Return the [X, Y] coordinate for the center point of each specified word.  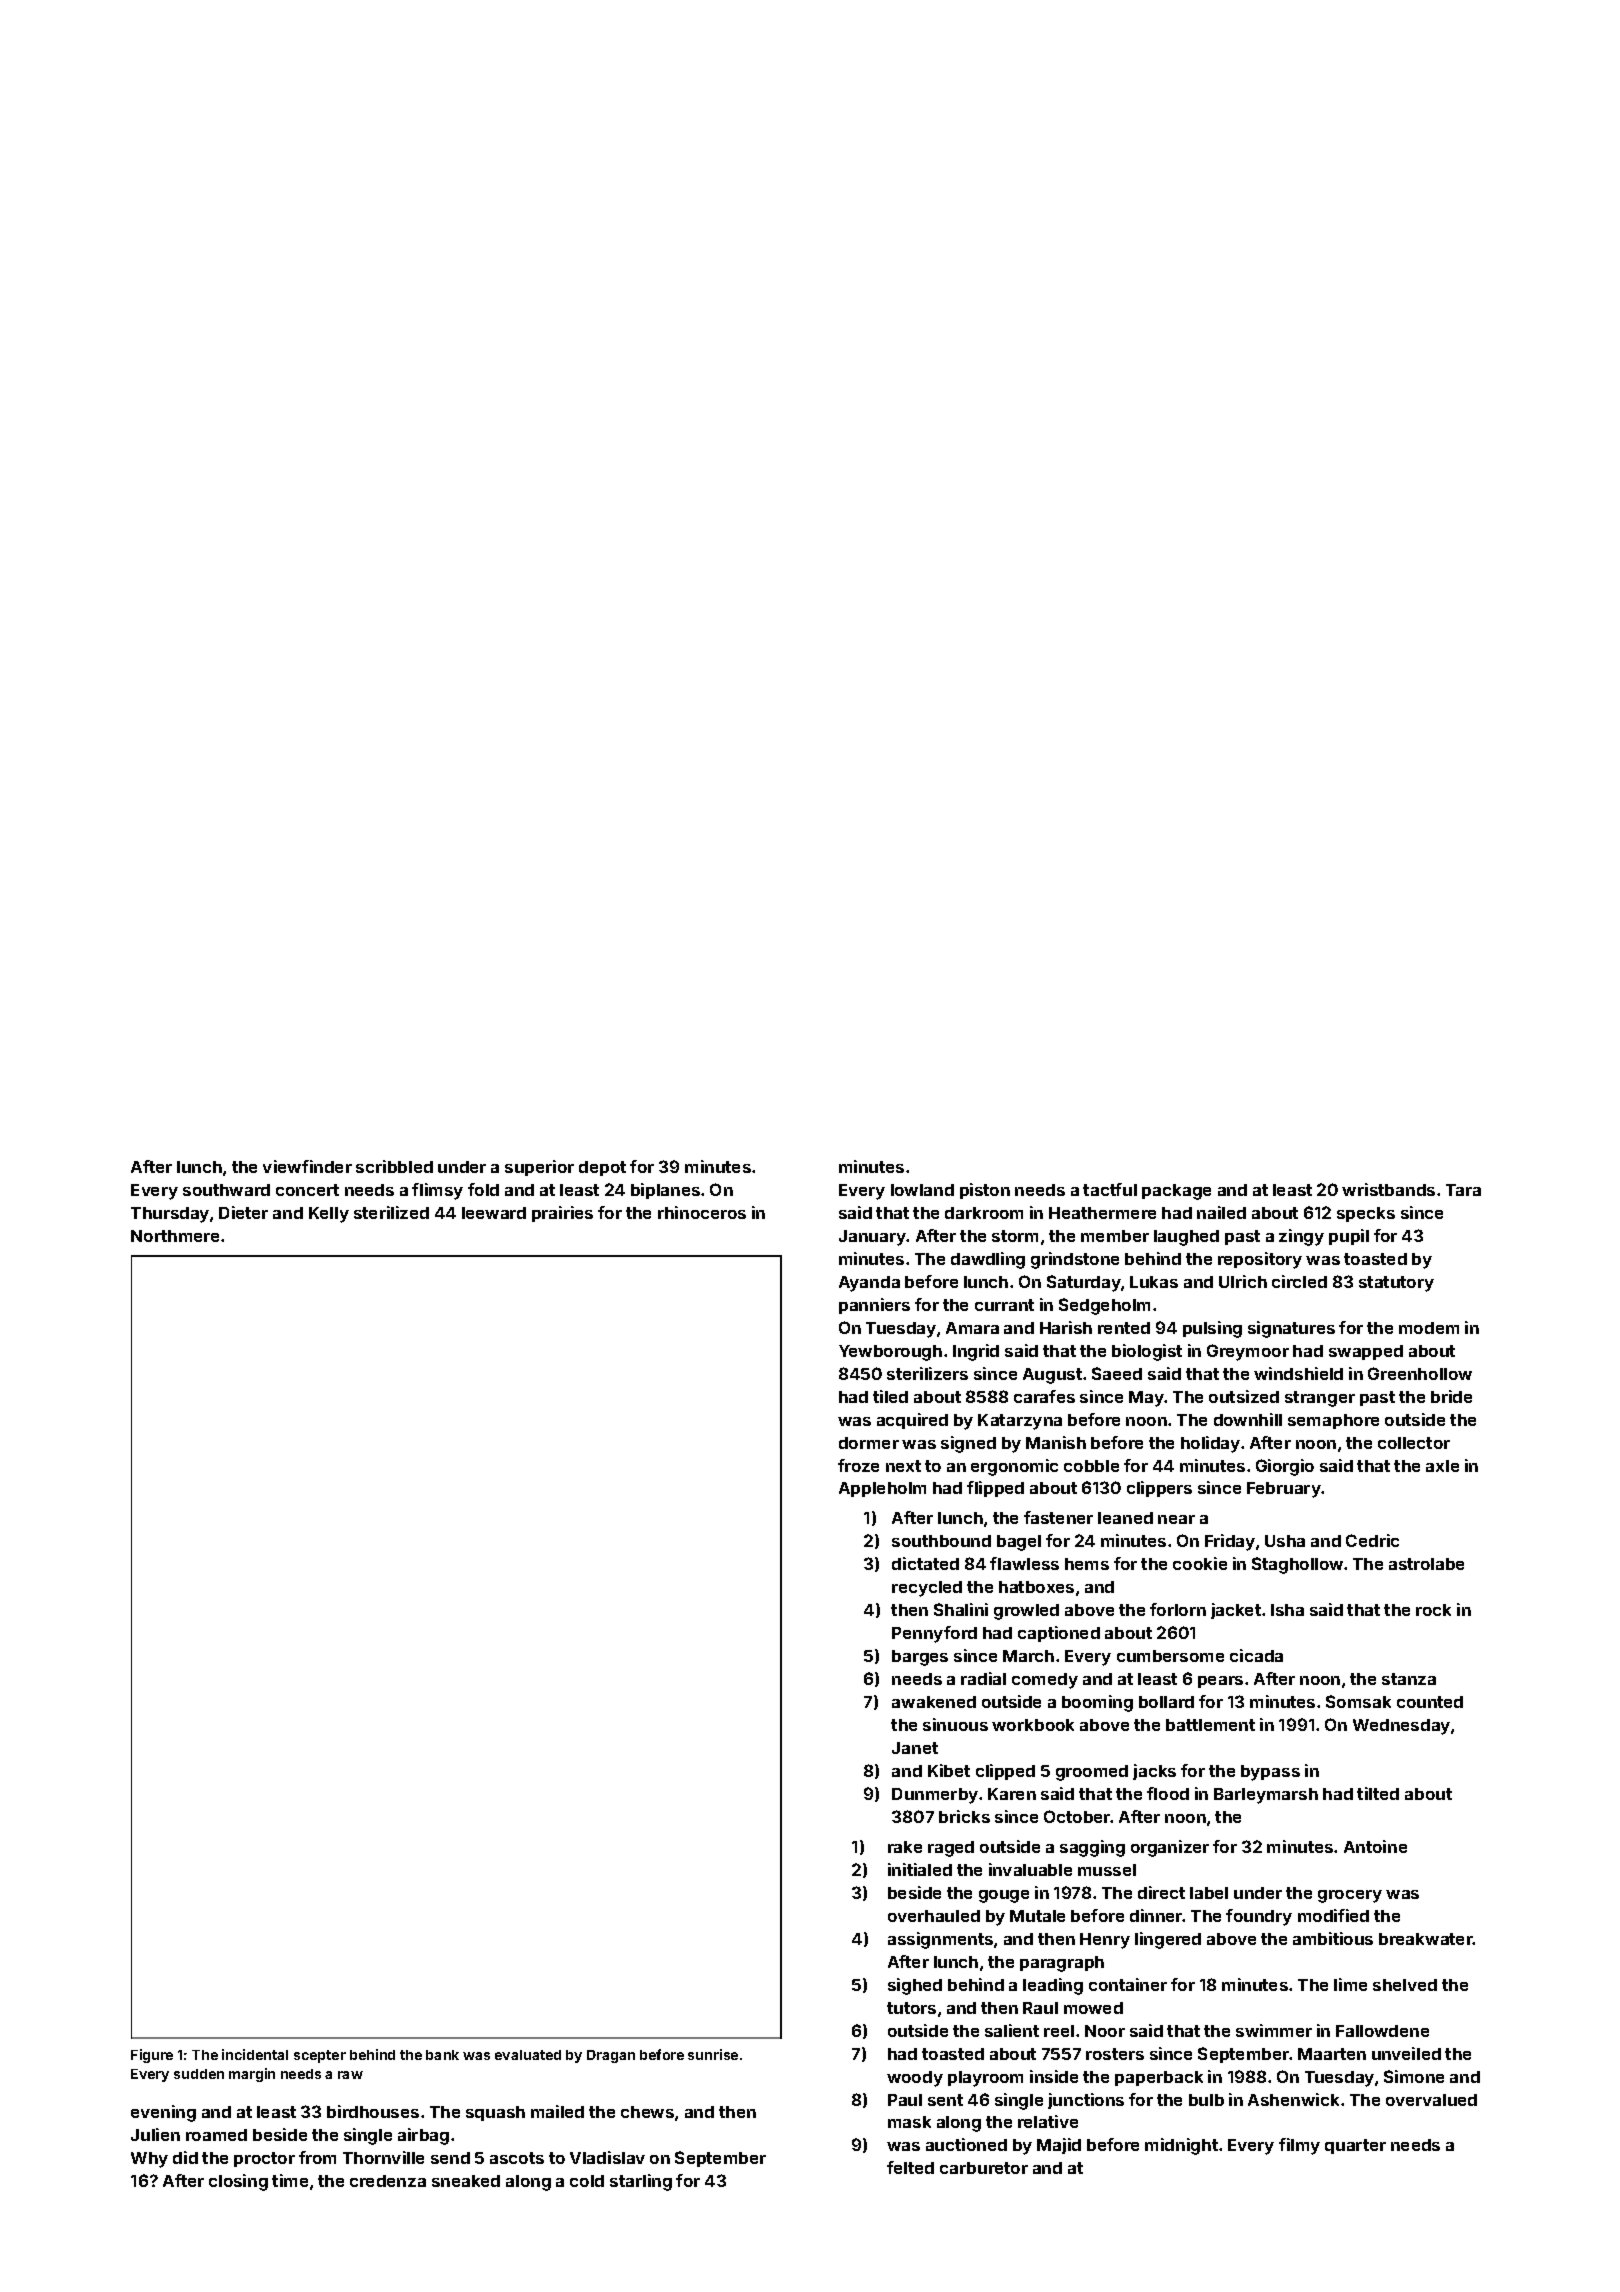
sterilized [391, 1212]
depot [602, 1168]
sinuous [955, 1724]
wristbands [1388, 1189]
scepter [320, 2056]
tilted [1378, 1793]
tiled [890, 1396]
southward [226, 1190]
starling [641, 2182]
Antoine [1375, 1846]
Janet [915, 1748]
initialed [920, 1869]
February [1284, 1490]
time [290, 2180]
